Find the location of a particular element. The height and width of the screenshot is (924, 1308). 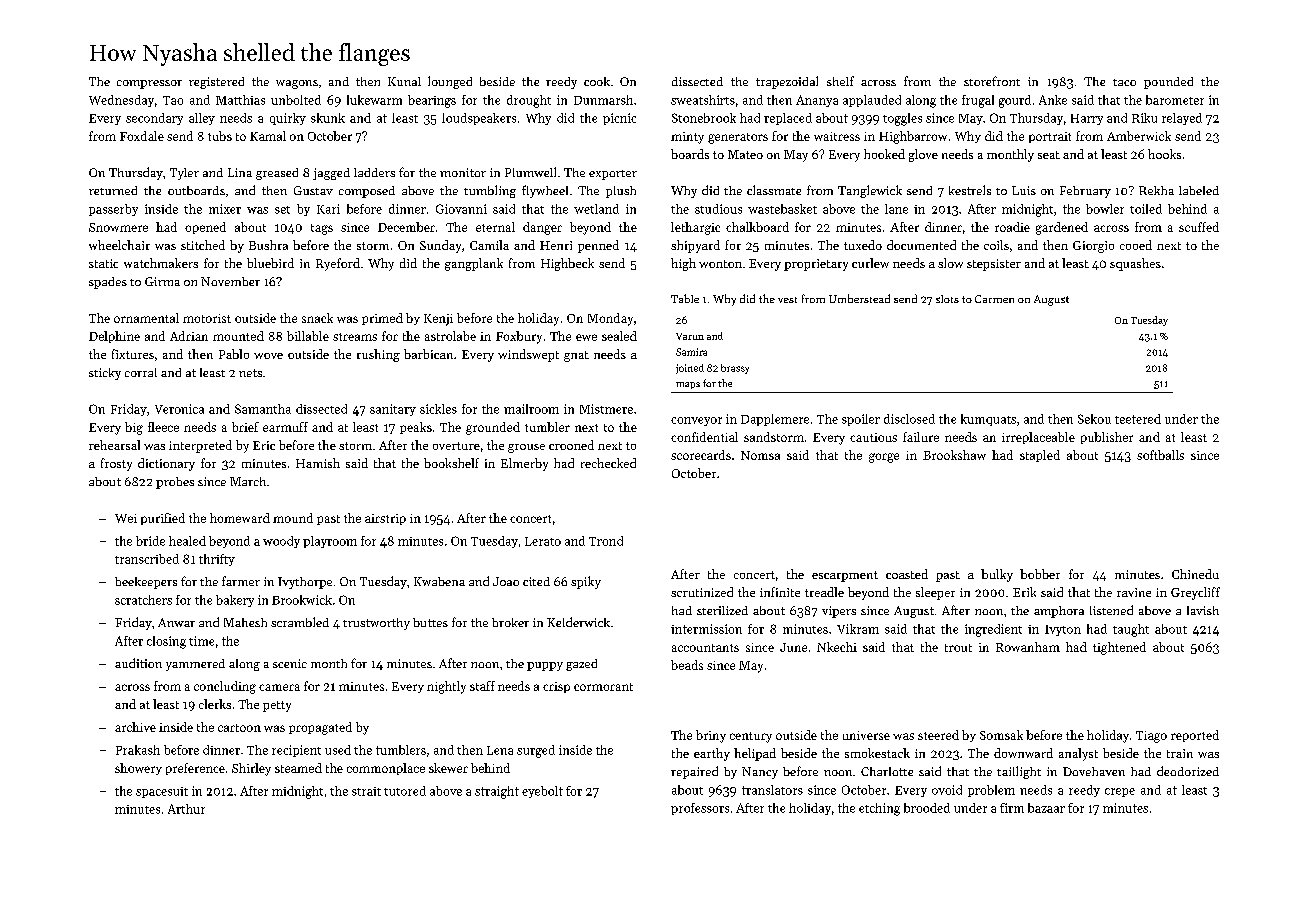

farmer is located at coordinates (241, 581).
